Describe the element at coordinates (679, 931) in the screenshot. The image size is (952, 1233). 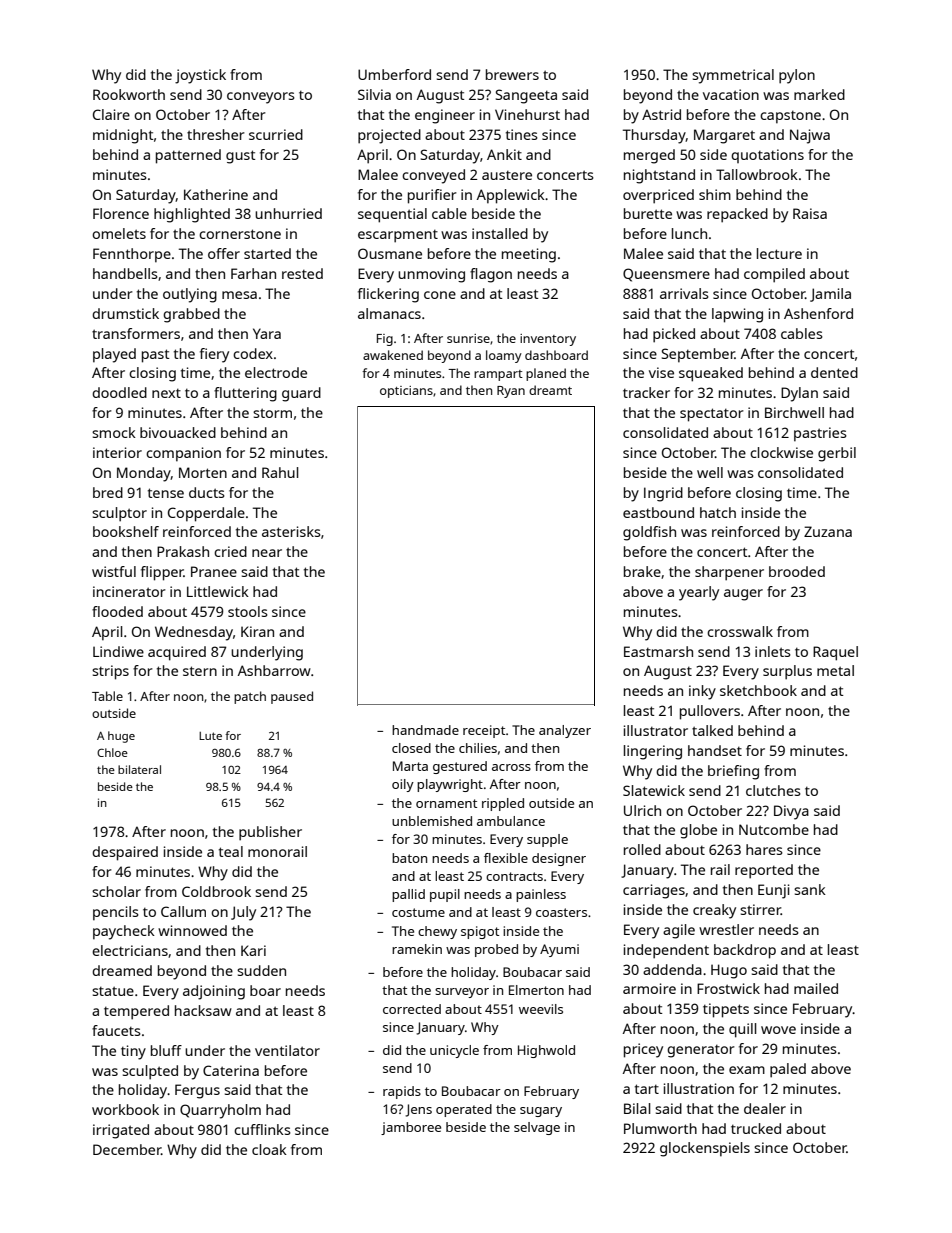
I see `agile` at that location.
